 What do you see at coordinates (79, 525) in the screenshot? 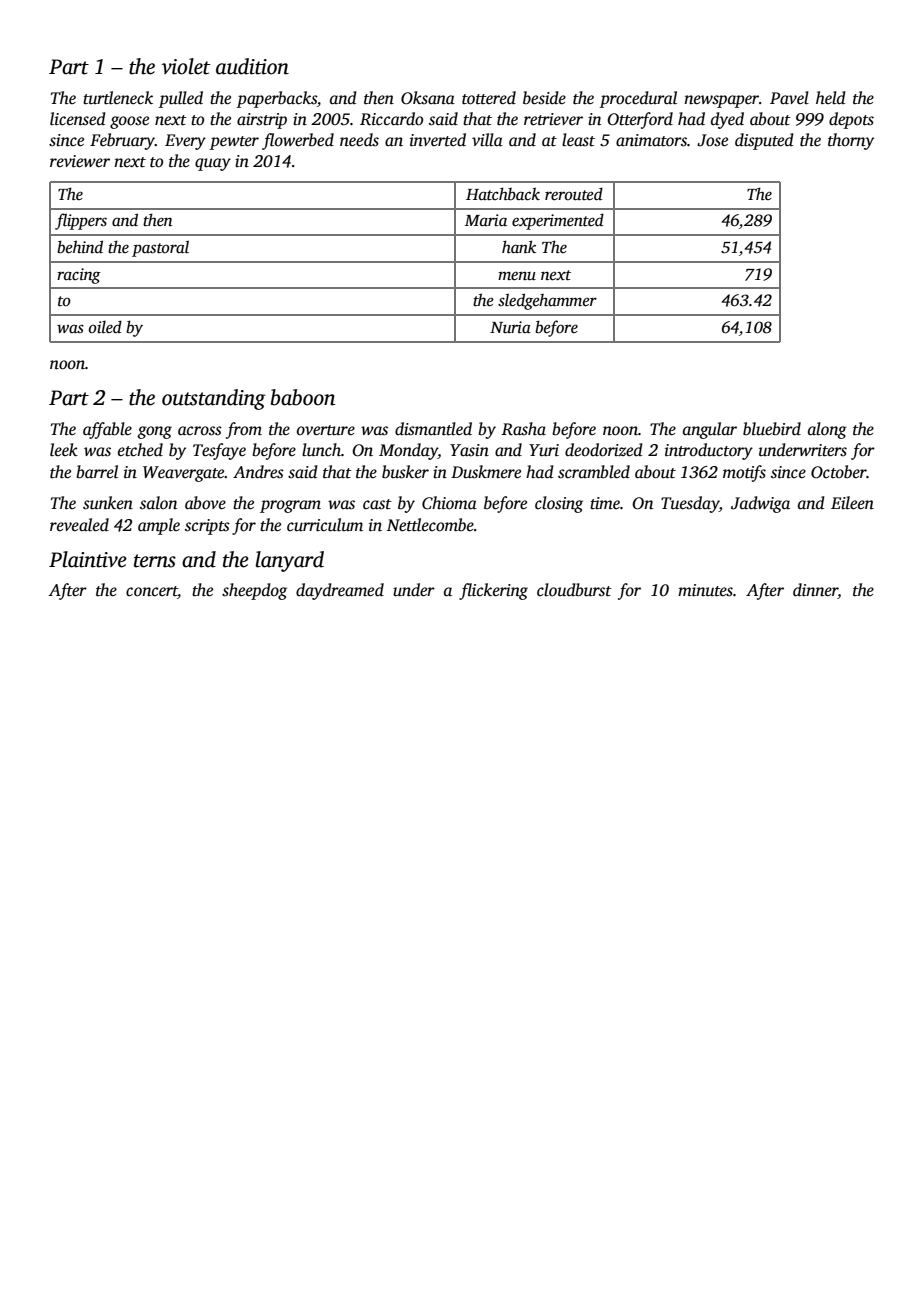
I see `revealed` at bounding box center [79, 525].
